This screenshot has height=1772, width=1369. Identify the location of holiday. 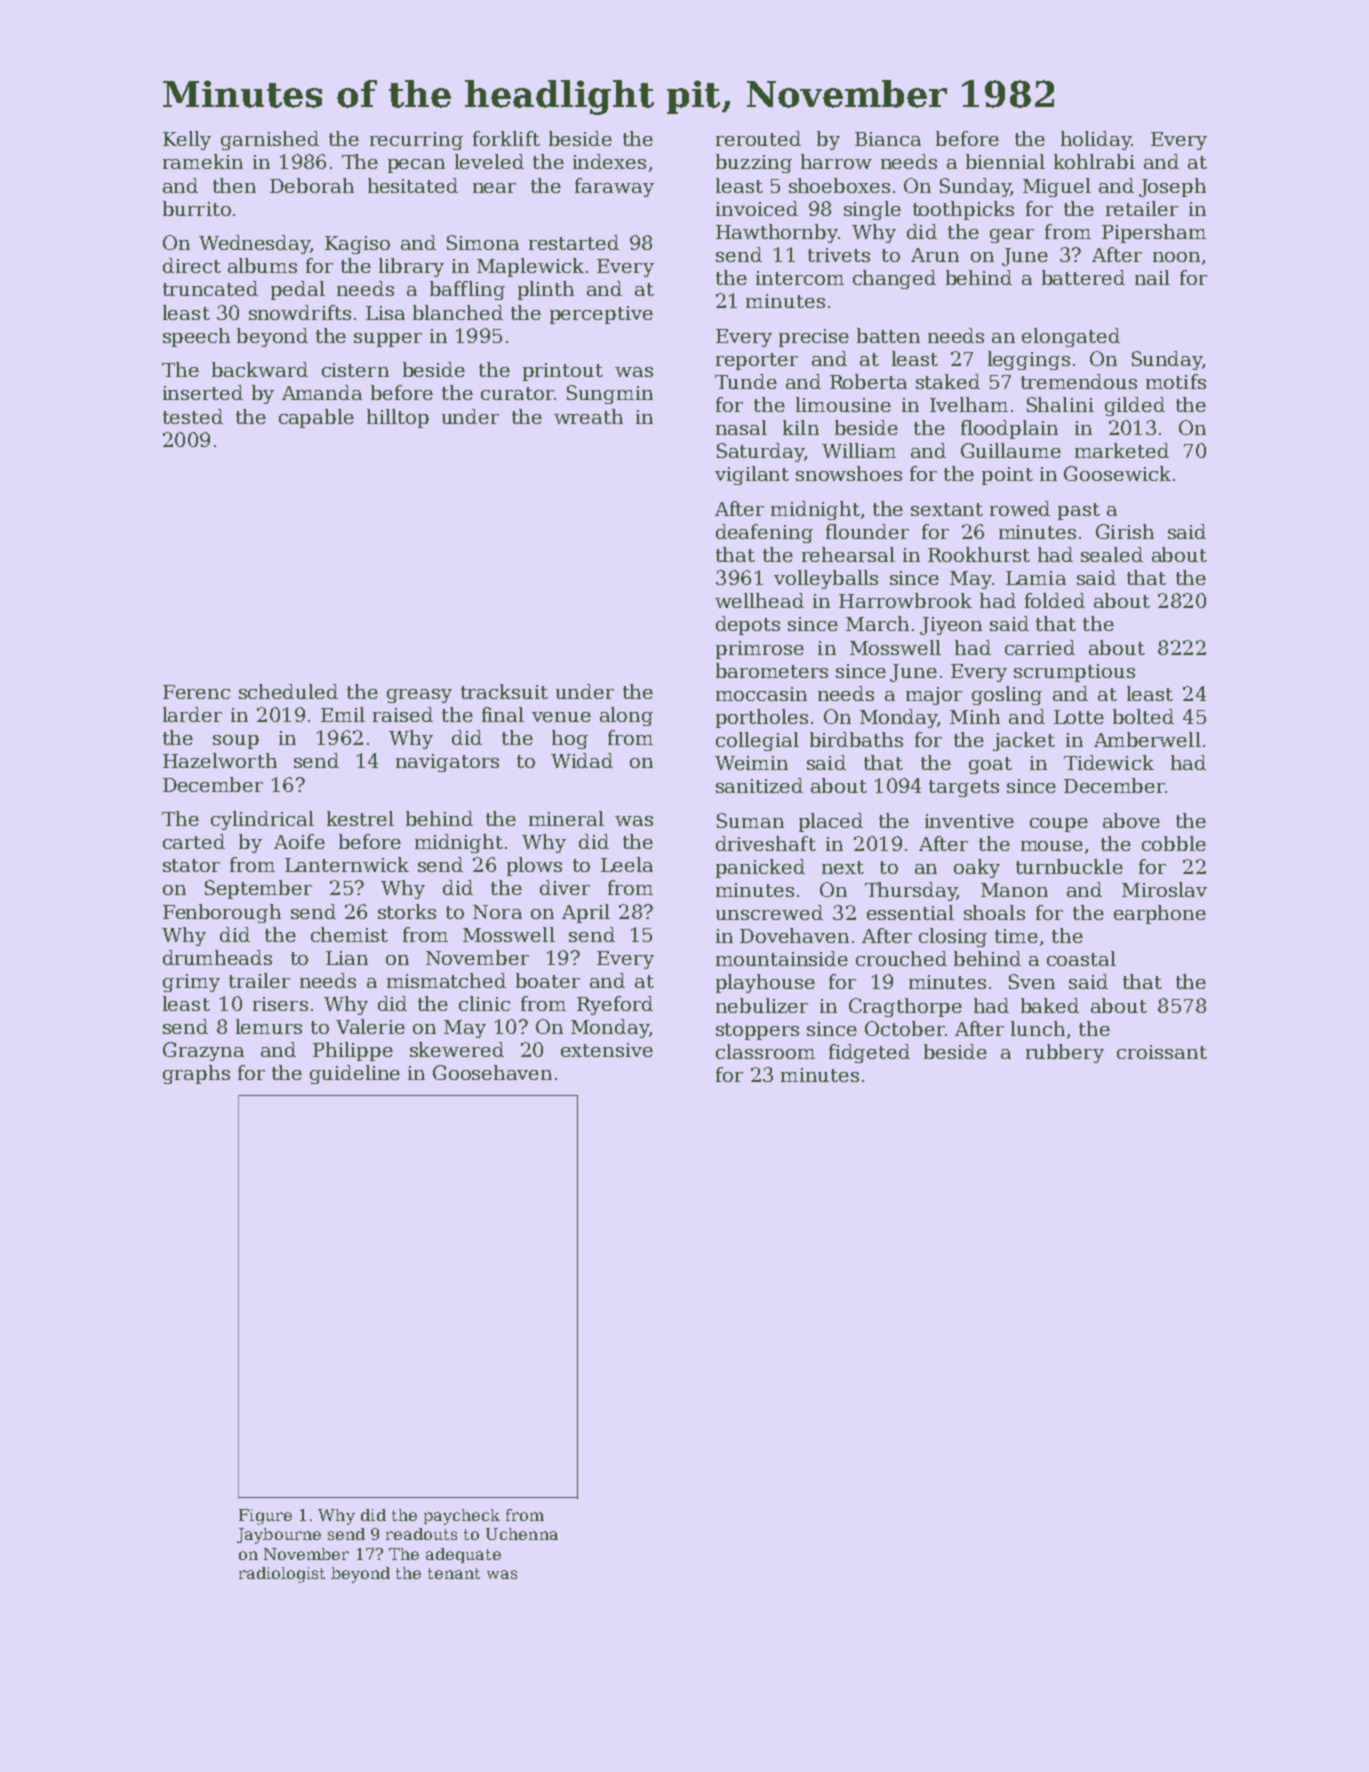
(1096, 140).
